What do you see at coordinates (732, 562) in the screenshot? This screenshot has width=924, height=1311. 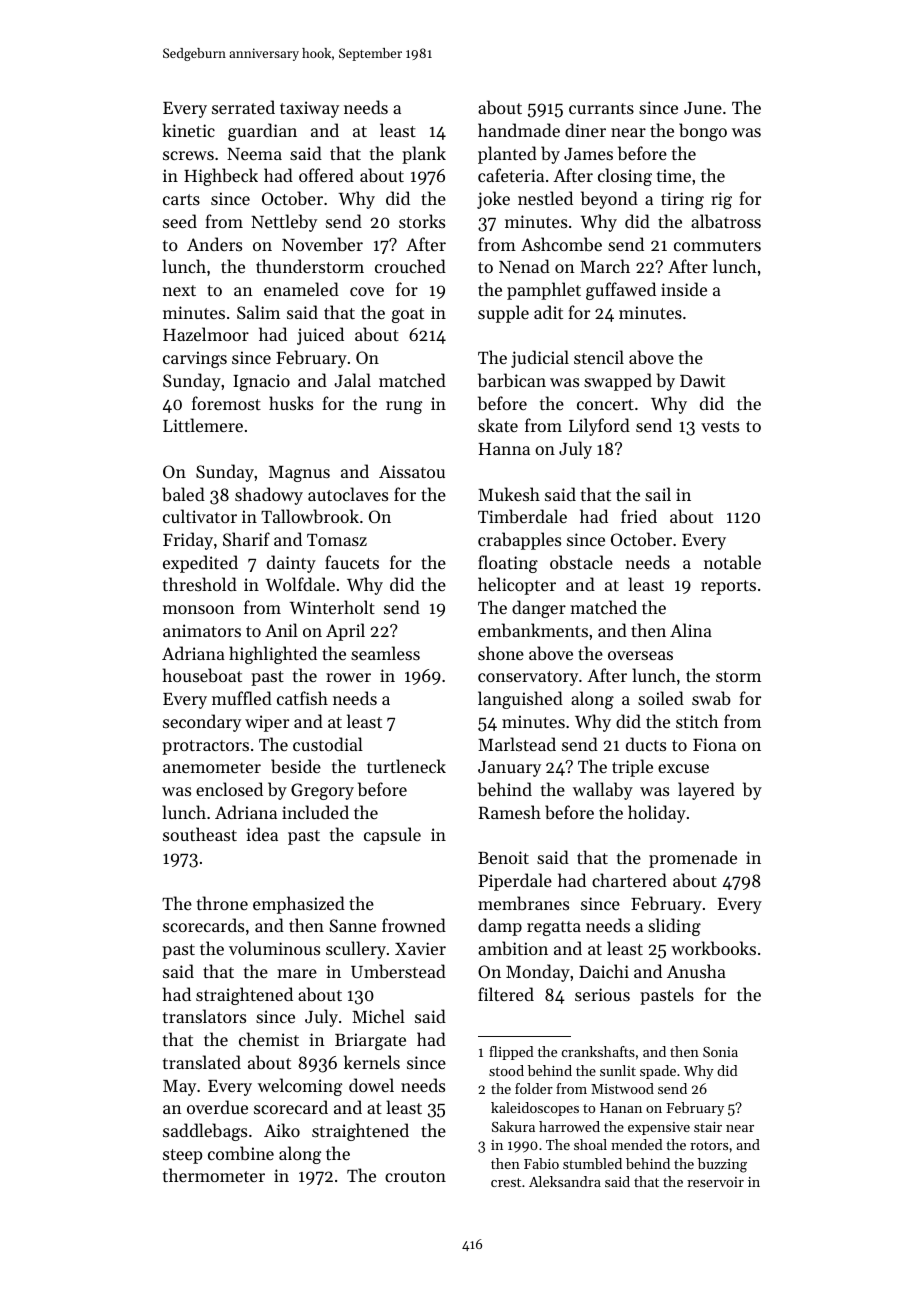 I see `notable` at bounding box center [732, 562].
